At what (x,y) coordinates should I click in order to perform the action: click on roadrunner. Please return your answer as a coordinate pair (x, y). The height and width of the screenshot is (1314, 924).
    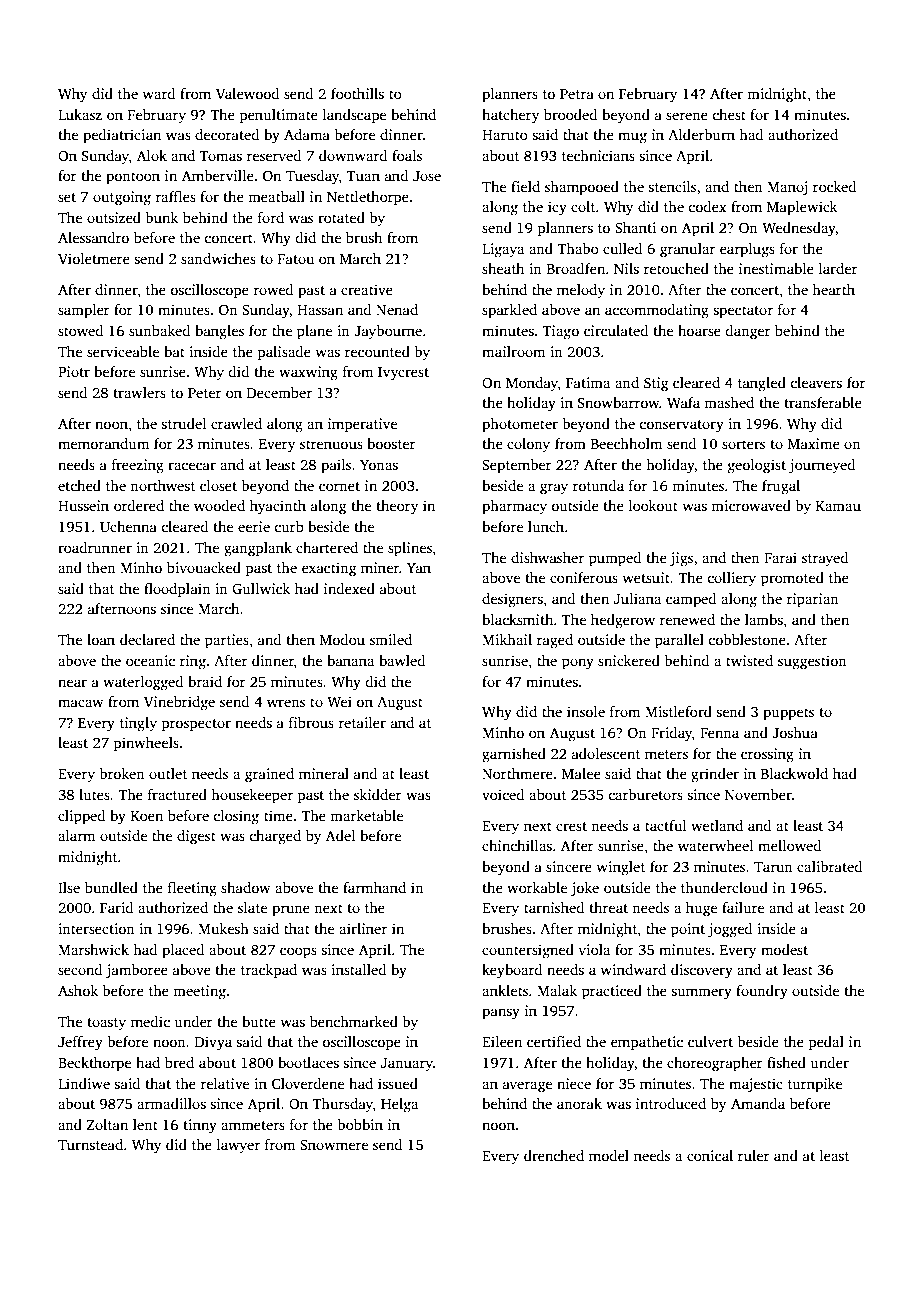
    Looking at the image, I should click on (95, 547).
